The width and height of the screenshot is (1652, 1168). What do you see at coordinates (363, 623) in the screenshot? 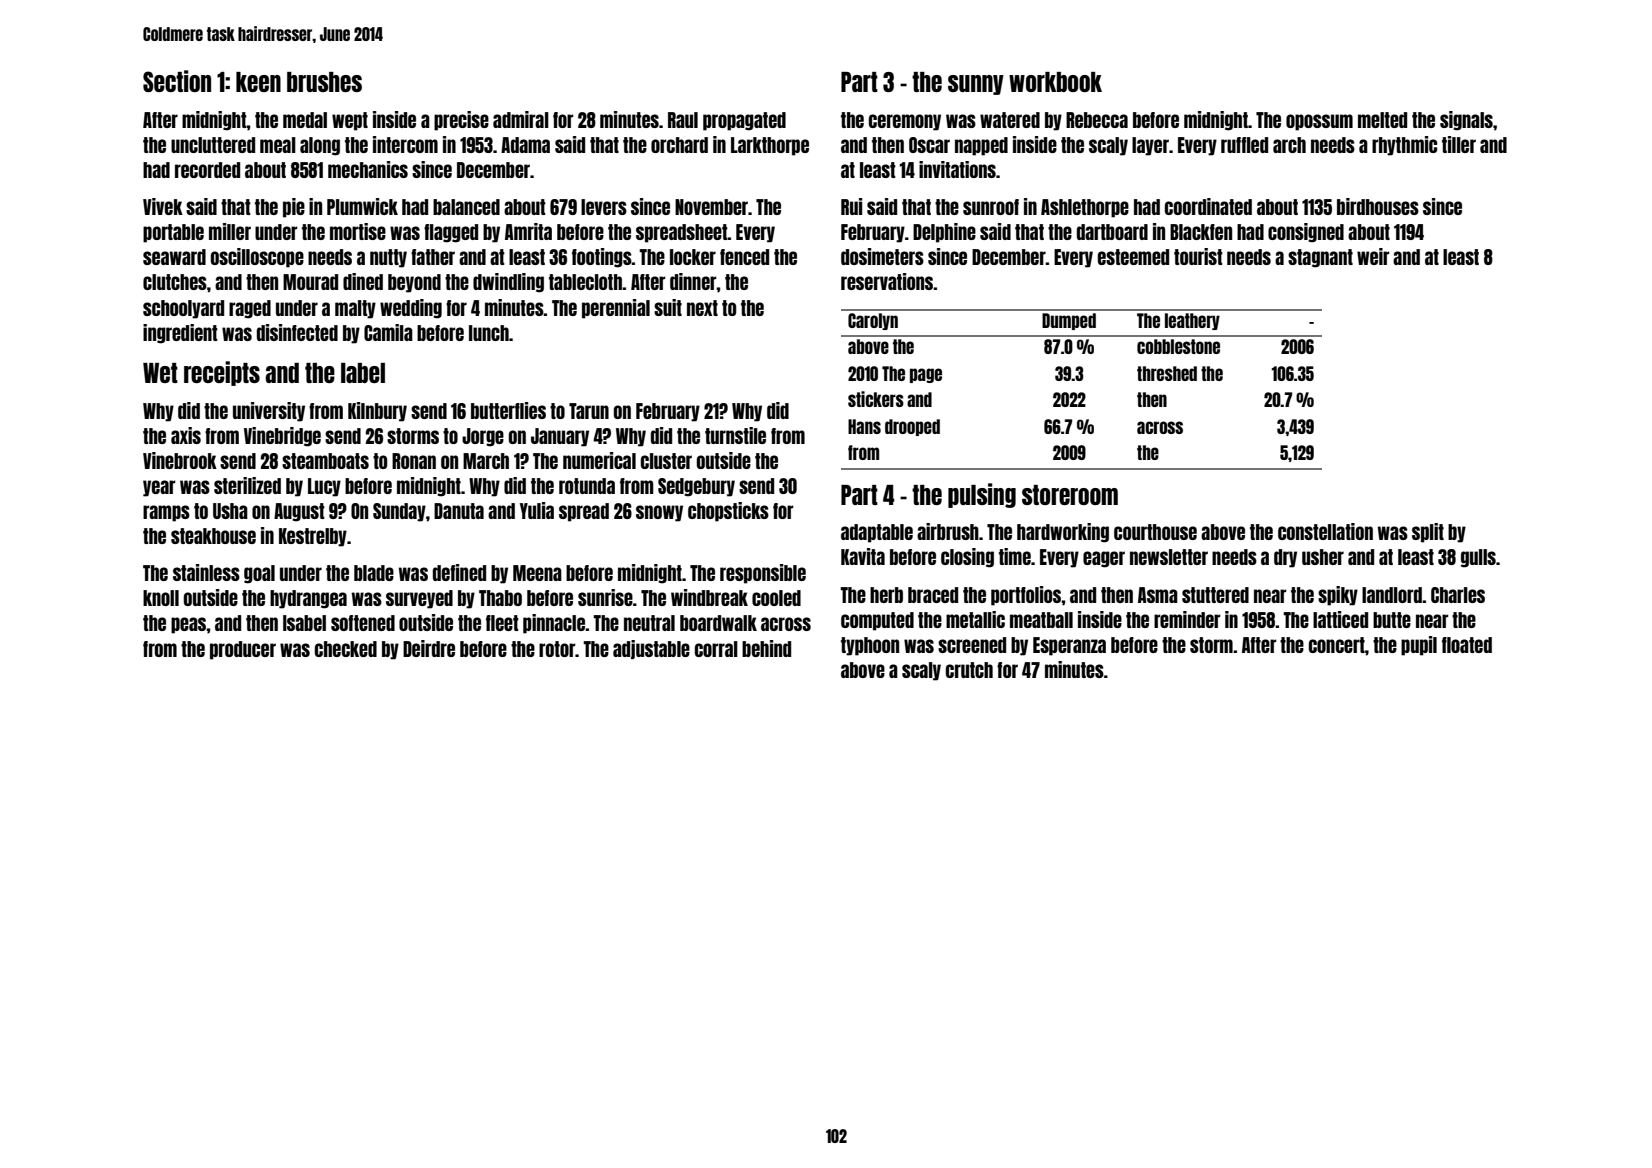
I see `softened` at bounding box center [363, 623].
